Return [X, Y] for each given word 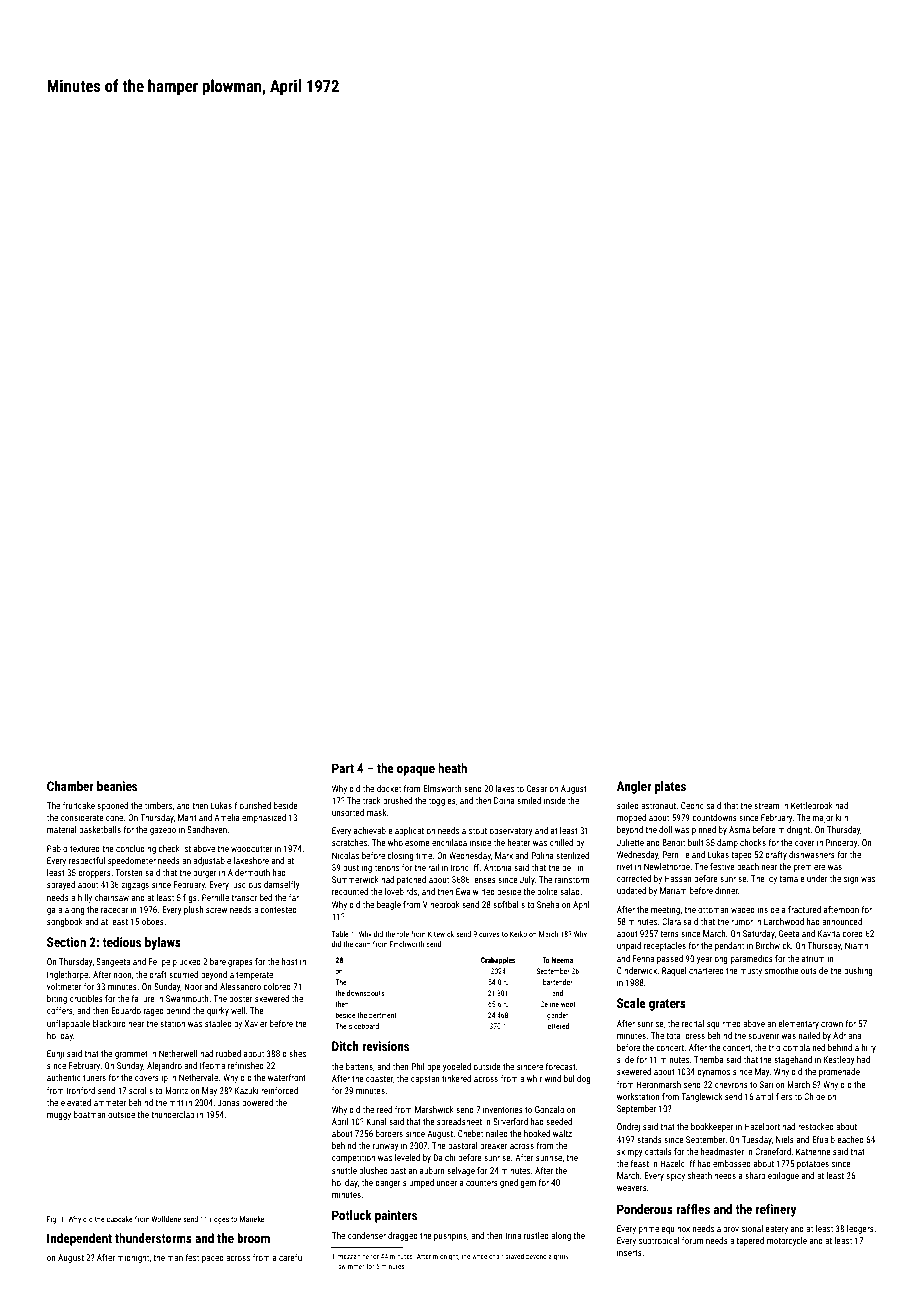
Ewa [463, 891]
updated [631, 891]
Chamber [70, 786]
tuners [94, 1078]
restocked [816, 1126]
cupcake [120, 1220]
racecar [114, 910]
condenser [367, 1235]
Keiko [518, 934]
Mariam [673, 890]
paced [213, 1258]
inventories [503, 1109]
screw [216, 910]
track [372, 800]
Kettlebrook [812, 805]
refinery [776, 1210]
